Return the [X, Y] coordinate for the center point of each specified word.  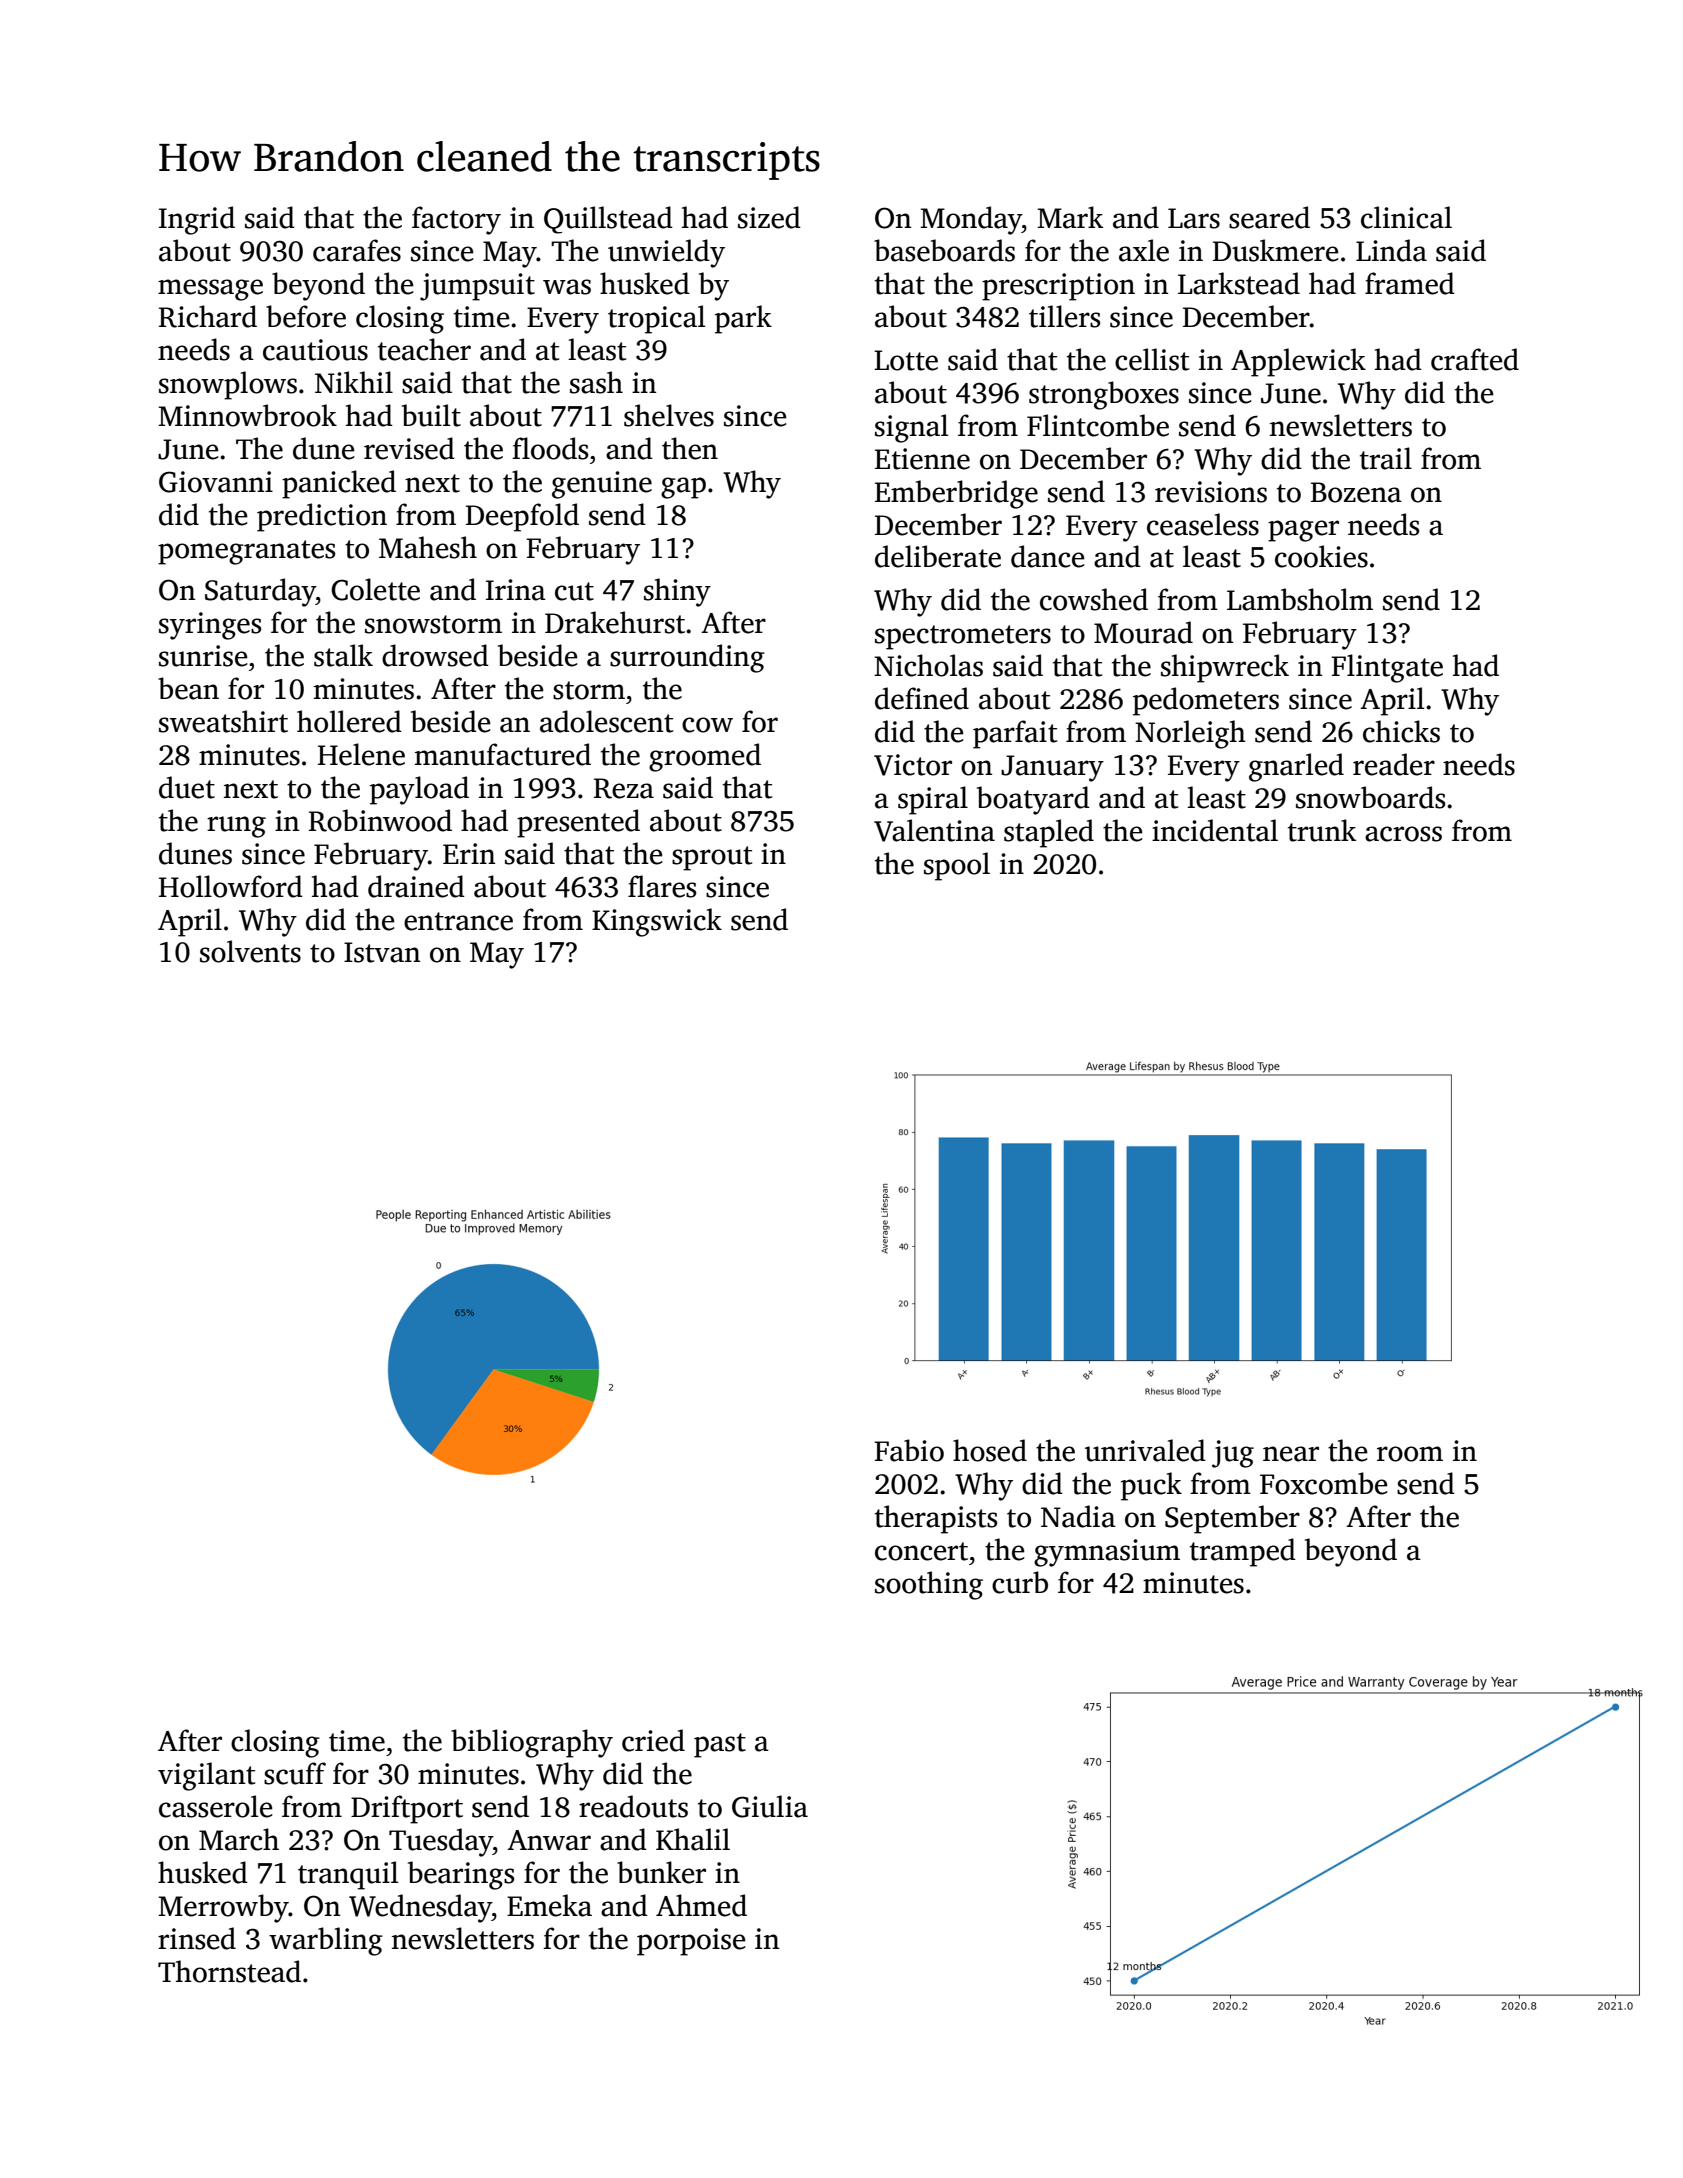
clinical [1406, 217]
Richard [208, 316]
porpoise [691, 1942]
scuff [295, 1773]
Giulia [770, 1806]
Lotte [906, 360]
